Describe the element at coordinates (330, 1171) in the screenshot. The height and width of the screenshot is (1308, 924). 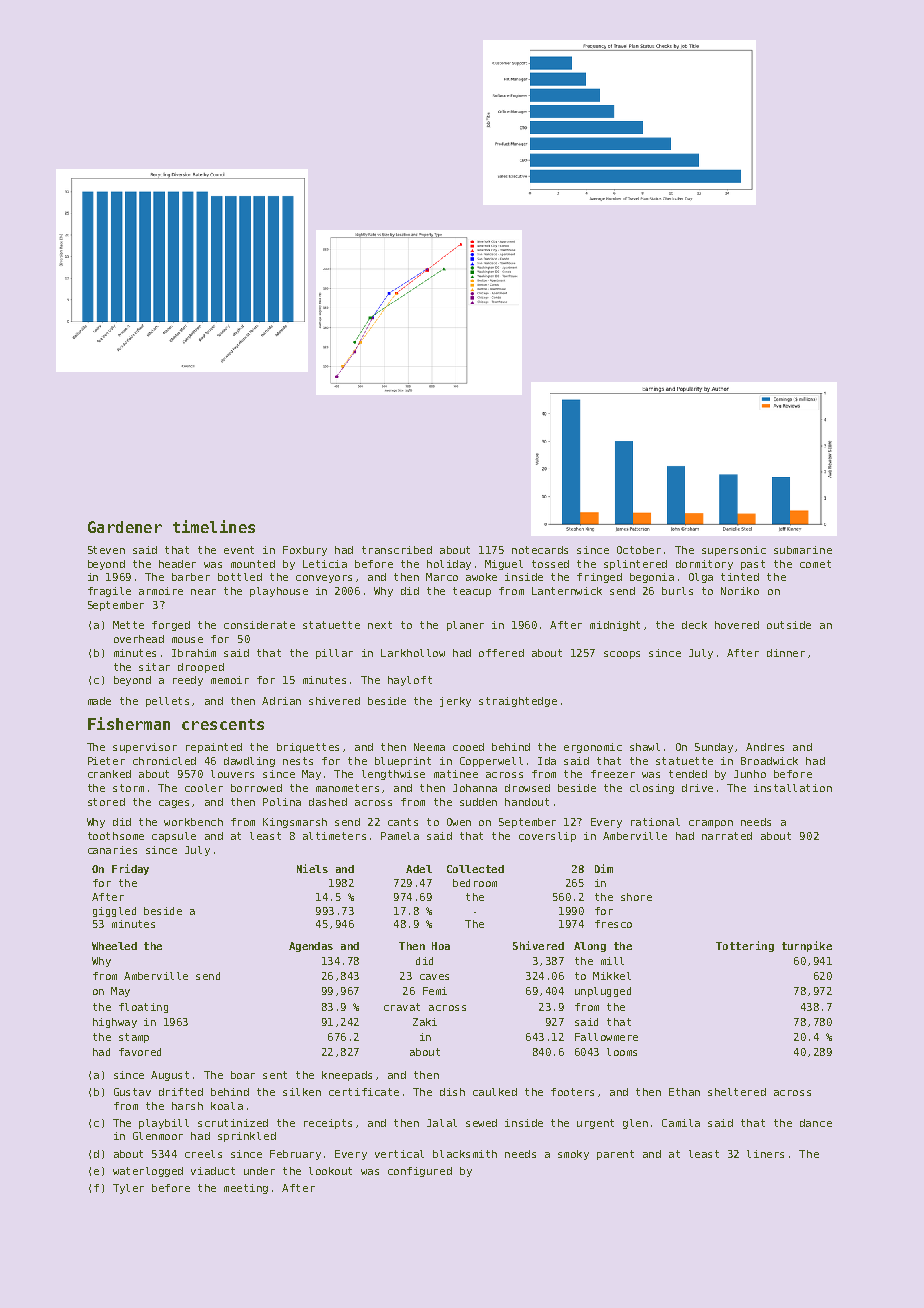
I see `lookout` at that location.
